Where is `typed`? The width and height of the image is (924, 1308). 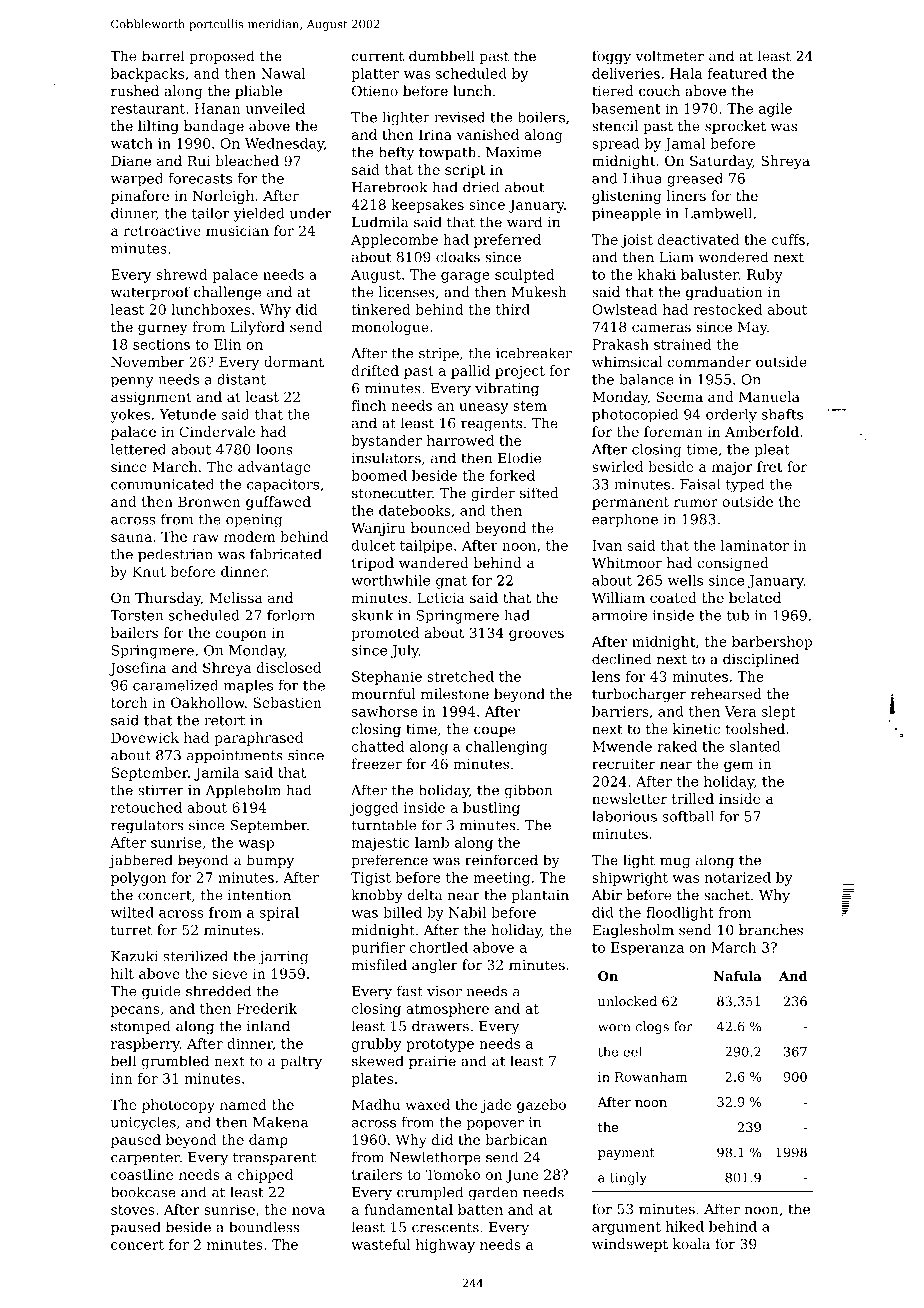 typed is located at coordinates (745, 485).
